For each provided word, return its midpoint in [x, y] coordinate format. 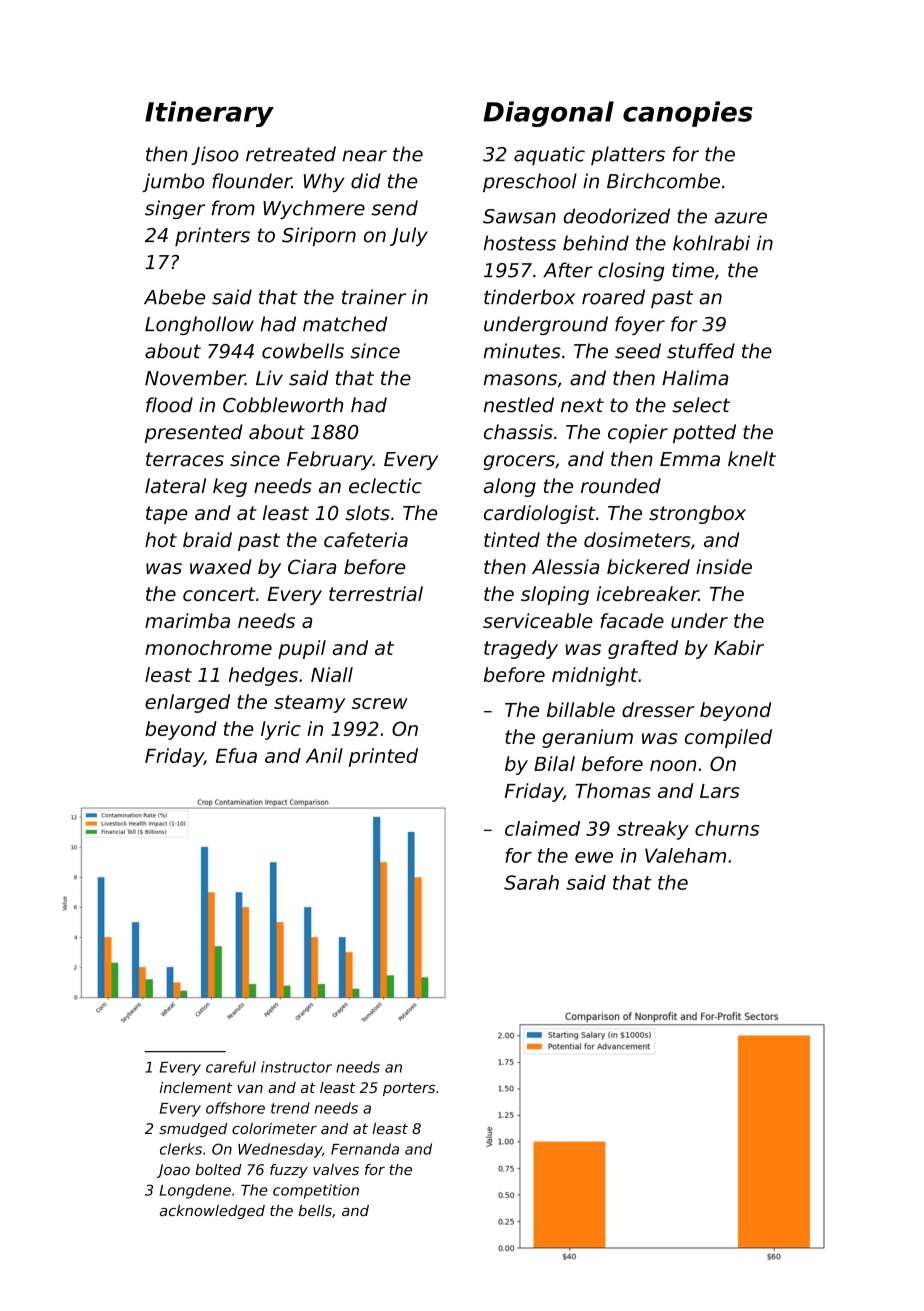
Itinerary [209, 114]
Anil [324, 755]
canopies [688, 114]
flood [169, 405]
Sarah [531, 882]
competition [316, 1191]
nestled [519, 405]
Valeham [685, 855]
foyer [640, 325]
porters [409, 1089]
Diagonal [548, 114]
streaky [653, 830]
